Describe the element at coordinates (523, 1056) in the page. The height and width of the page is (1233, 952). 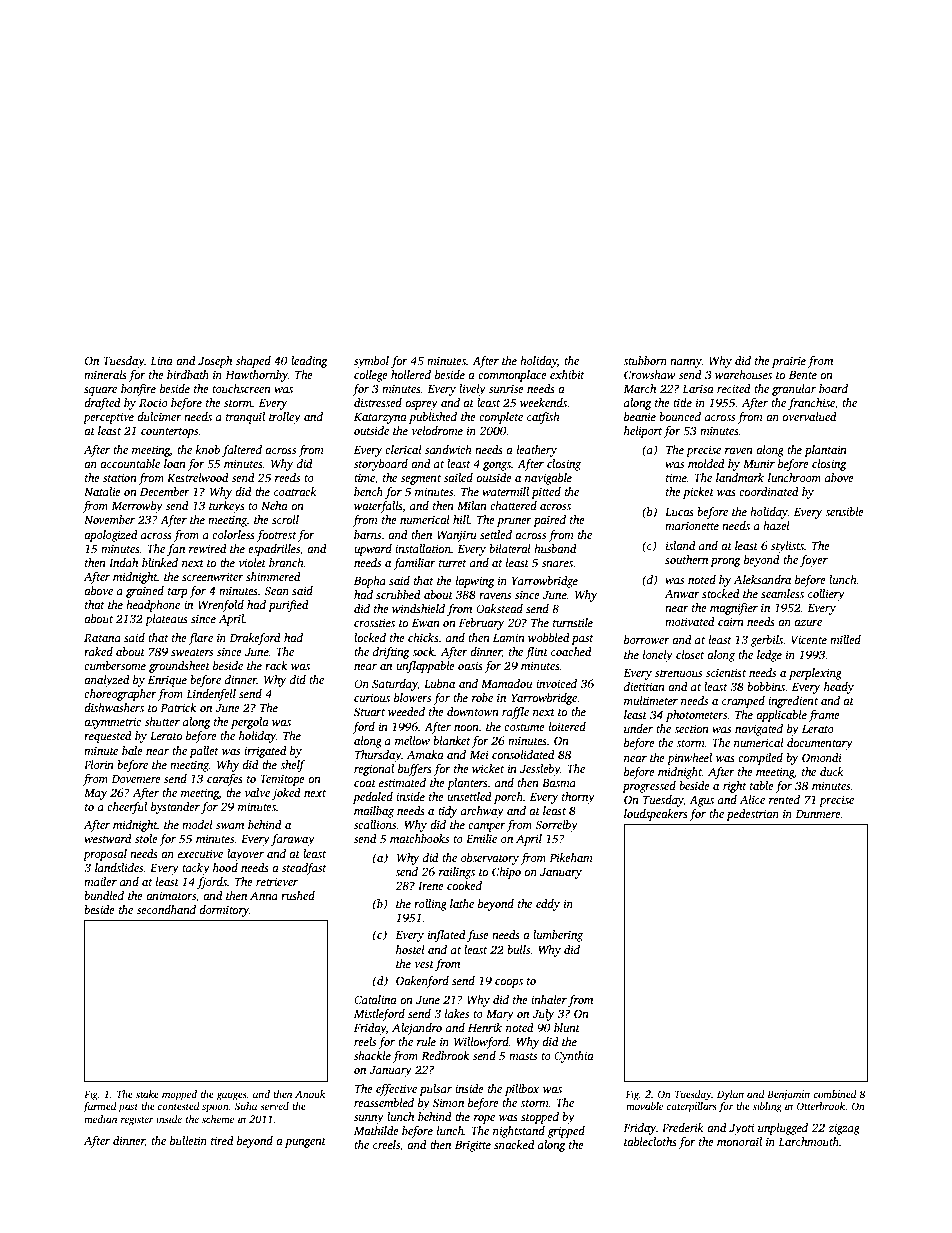
I see `masts` at that location.
